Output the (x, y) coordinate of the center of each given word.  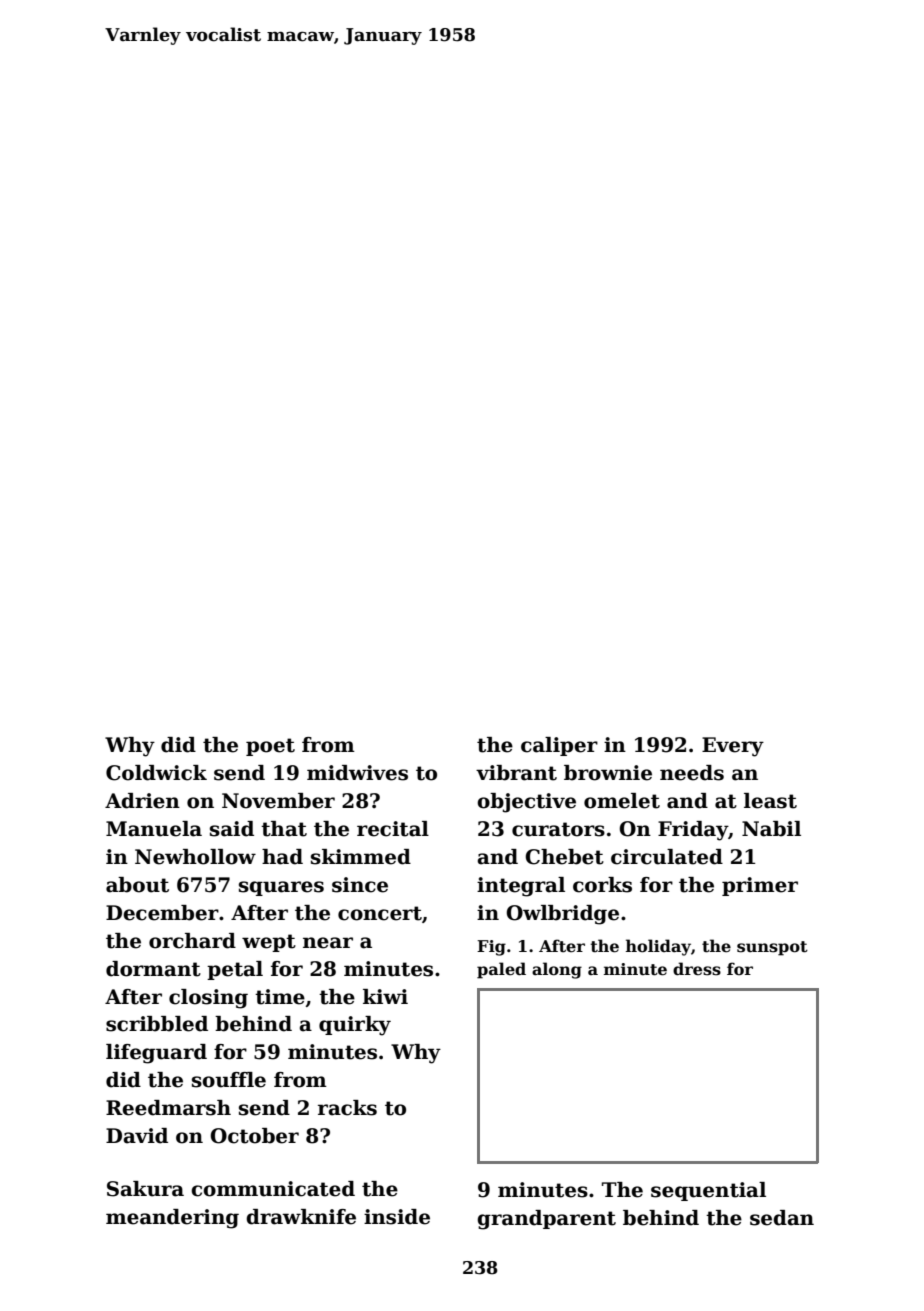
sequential (708, 1191)
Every (733, 747)
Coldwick (156, 773)
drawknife (301, 1217)
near (328, 943)
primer (760, 886)
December (162, 913)
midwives (357, 773)
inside (397, 1217)
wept (269, 943)
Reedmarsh (168, 1108)
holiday (658, 947)
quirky (355, 1026)
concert (380, 913)
